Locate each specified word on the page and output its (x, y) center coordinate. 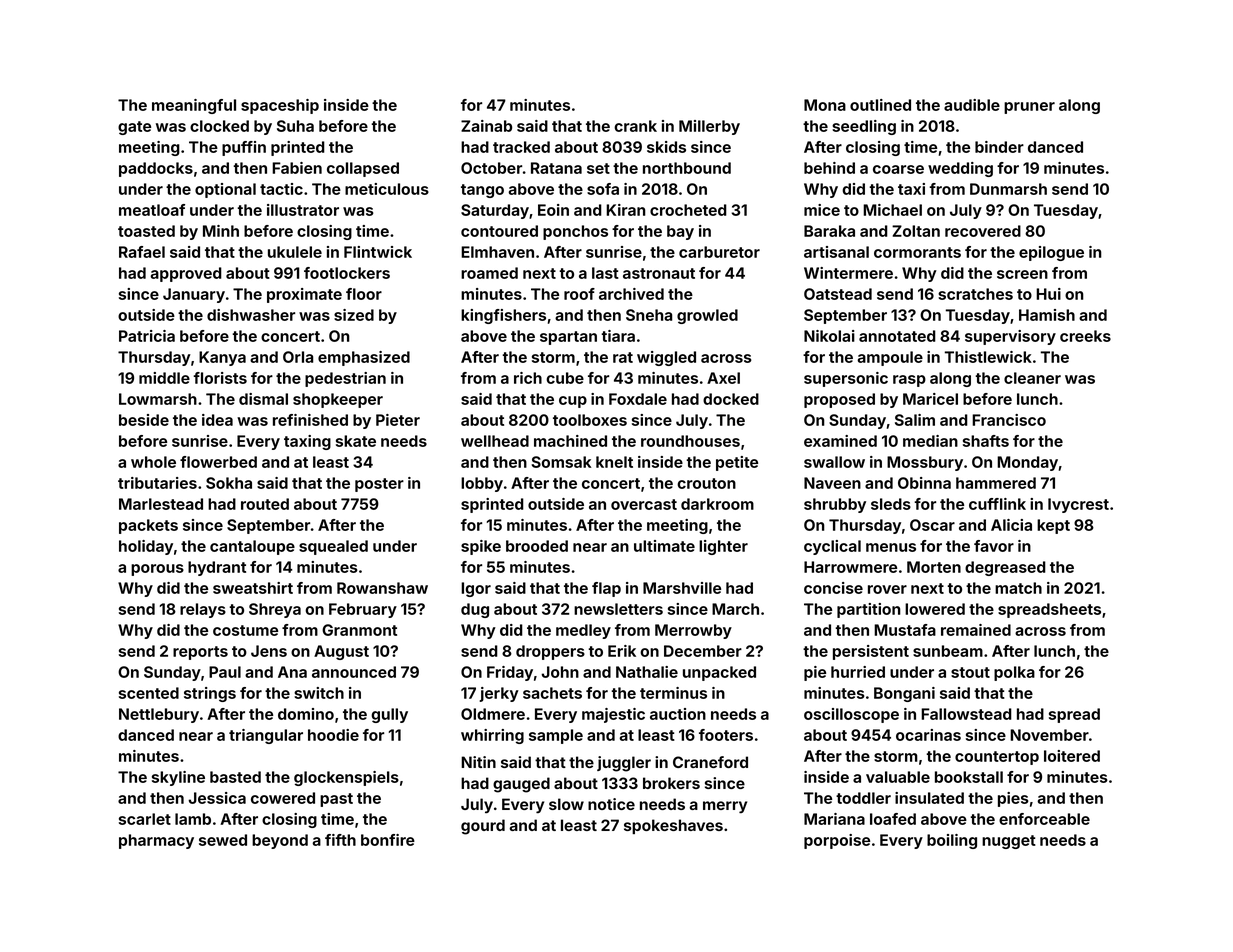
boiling (952, 841)
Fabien (297, 168)
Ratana (556, 168)
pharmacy (156, 841)
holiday (146, 547)
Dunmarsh (1008, 189)
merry (725, 807)
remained (976, 630)
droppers (550, 652)
